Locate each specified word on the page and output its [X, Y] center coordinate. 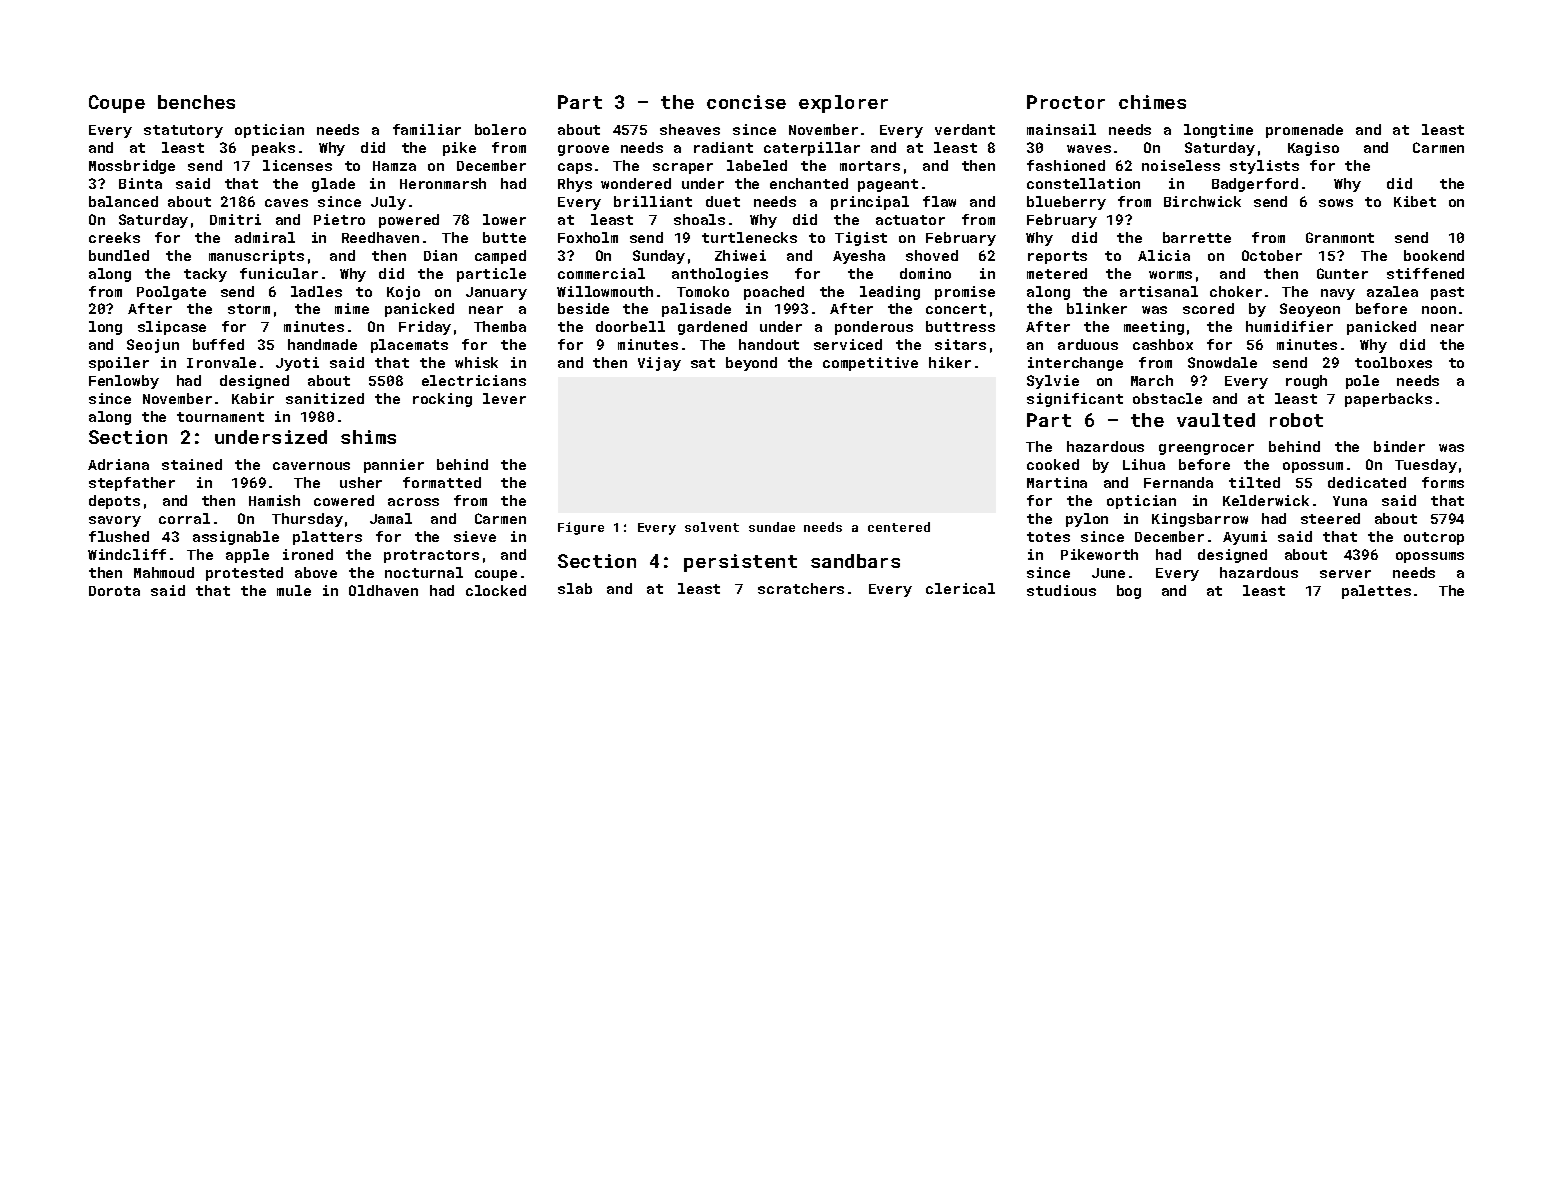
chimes [1152, 102]
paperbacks [1388, 400]
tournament [220, 417]
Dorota [114, 591]
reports [1057, 257]
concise [746, 102]
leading [890, 293]
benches [196, 102]
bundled [119, 255]
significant [1075, 400]
